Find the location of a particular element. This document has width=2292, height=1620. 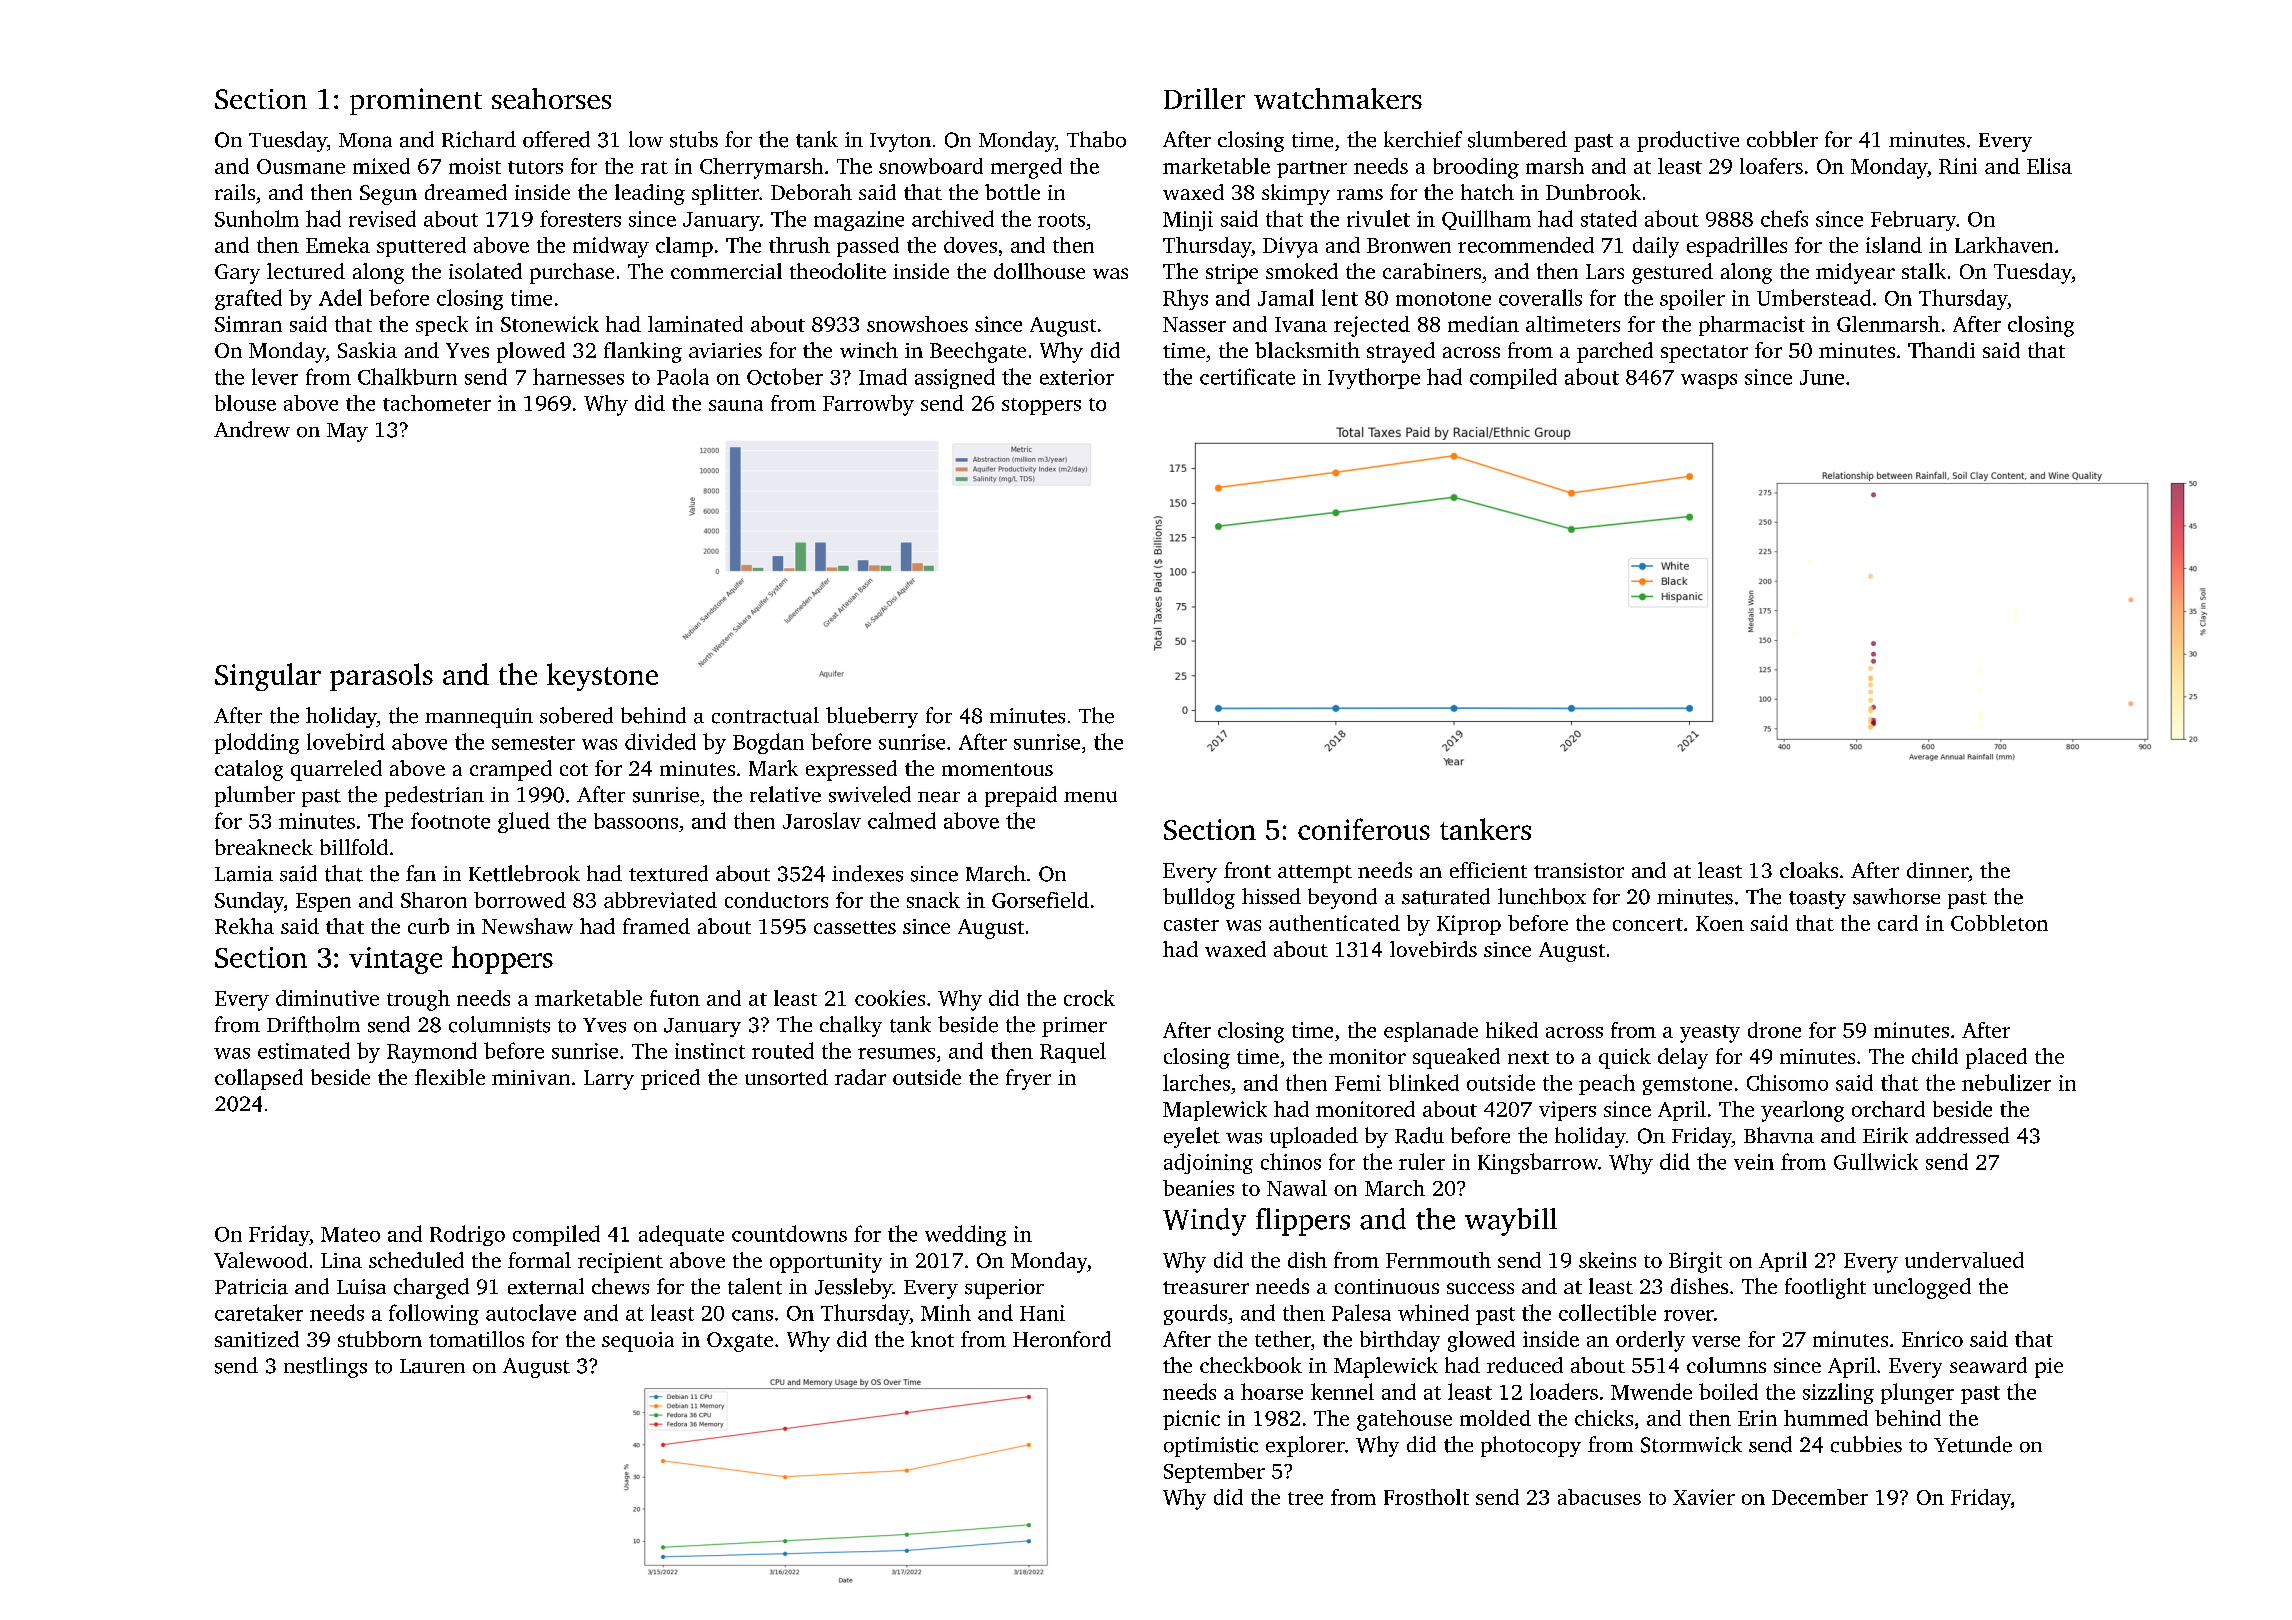

Nasser is located at coordinates (1194, 324).
